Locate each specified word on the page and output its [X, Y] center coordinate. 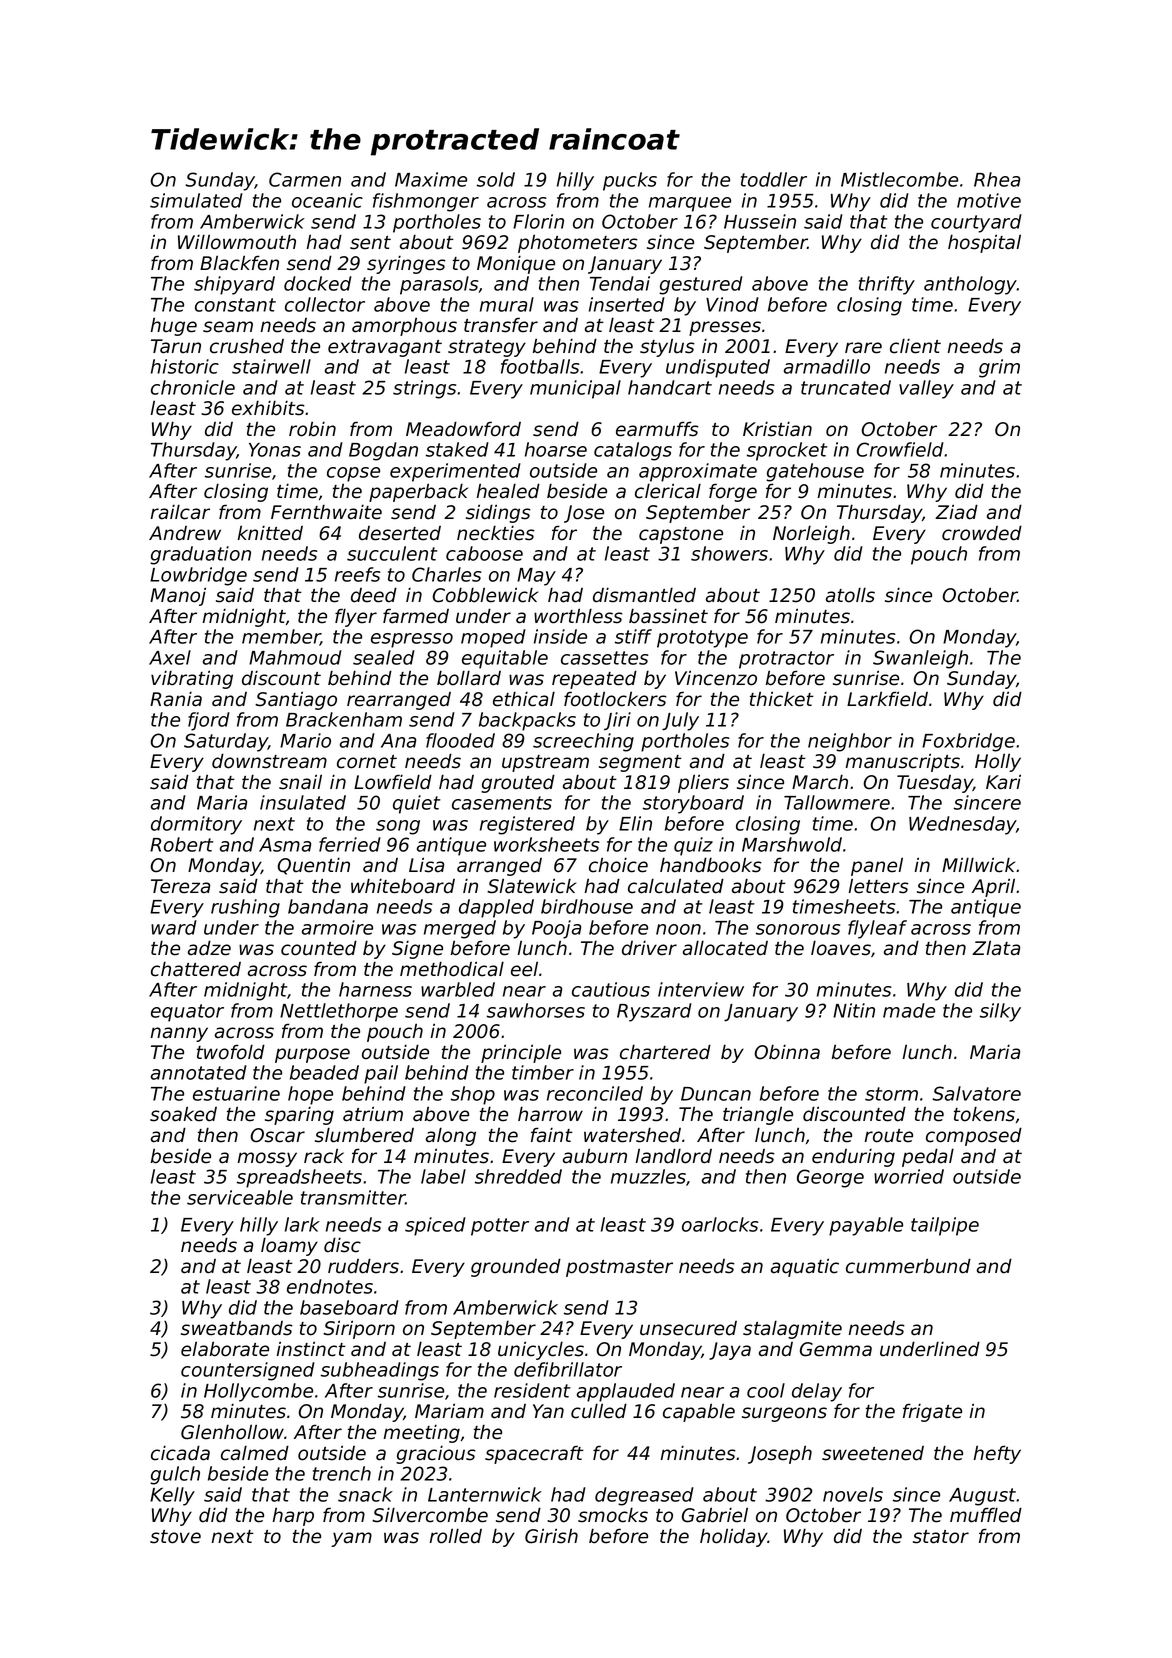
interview [701, 989]
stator [941, 1537]
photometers [578, 243]
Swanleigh [920, 659]
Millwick [978, 865]
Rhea [997, 179]
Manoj [178, 596]
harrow [550, 1114]
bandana [328, 906]
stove [175, 1537]
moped [493, 638]
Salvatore [976, 1093]
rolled [456, 1536]
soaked [183, 1114]
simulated [196, 200]
